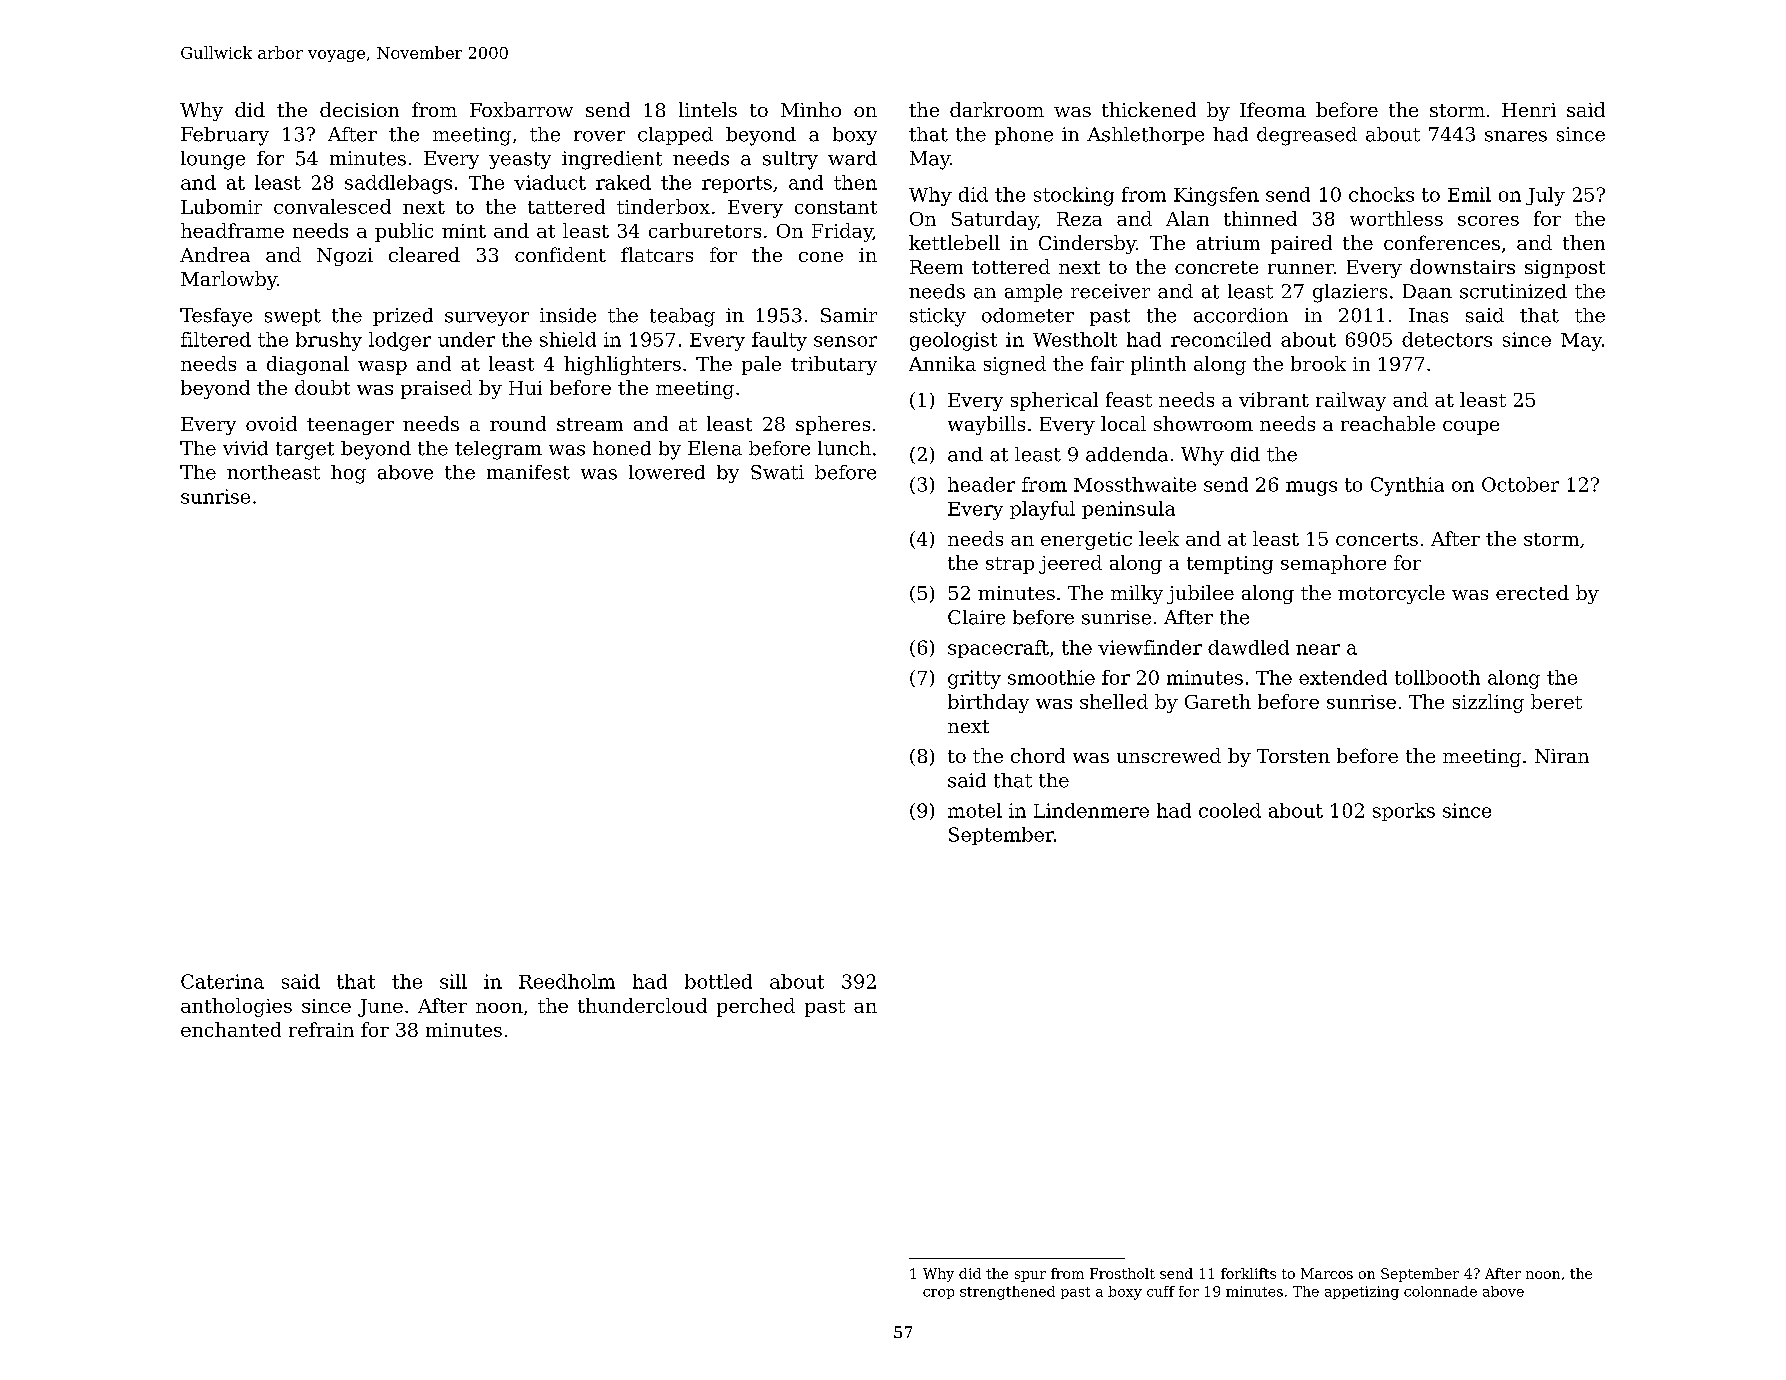 Image resolution: width=1786 pixels, height=1380 pixels. Describe the element at coordinates (528, 472) in the image. I see `manifest` at that location.
